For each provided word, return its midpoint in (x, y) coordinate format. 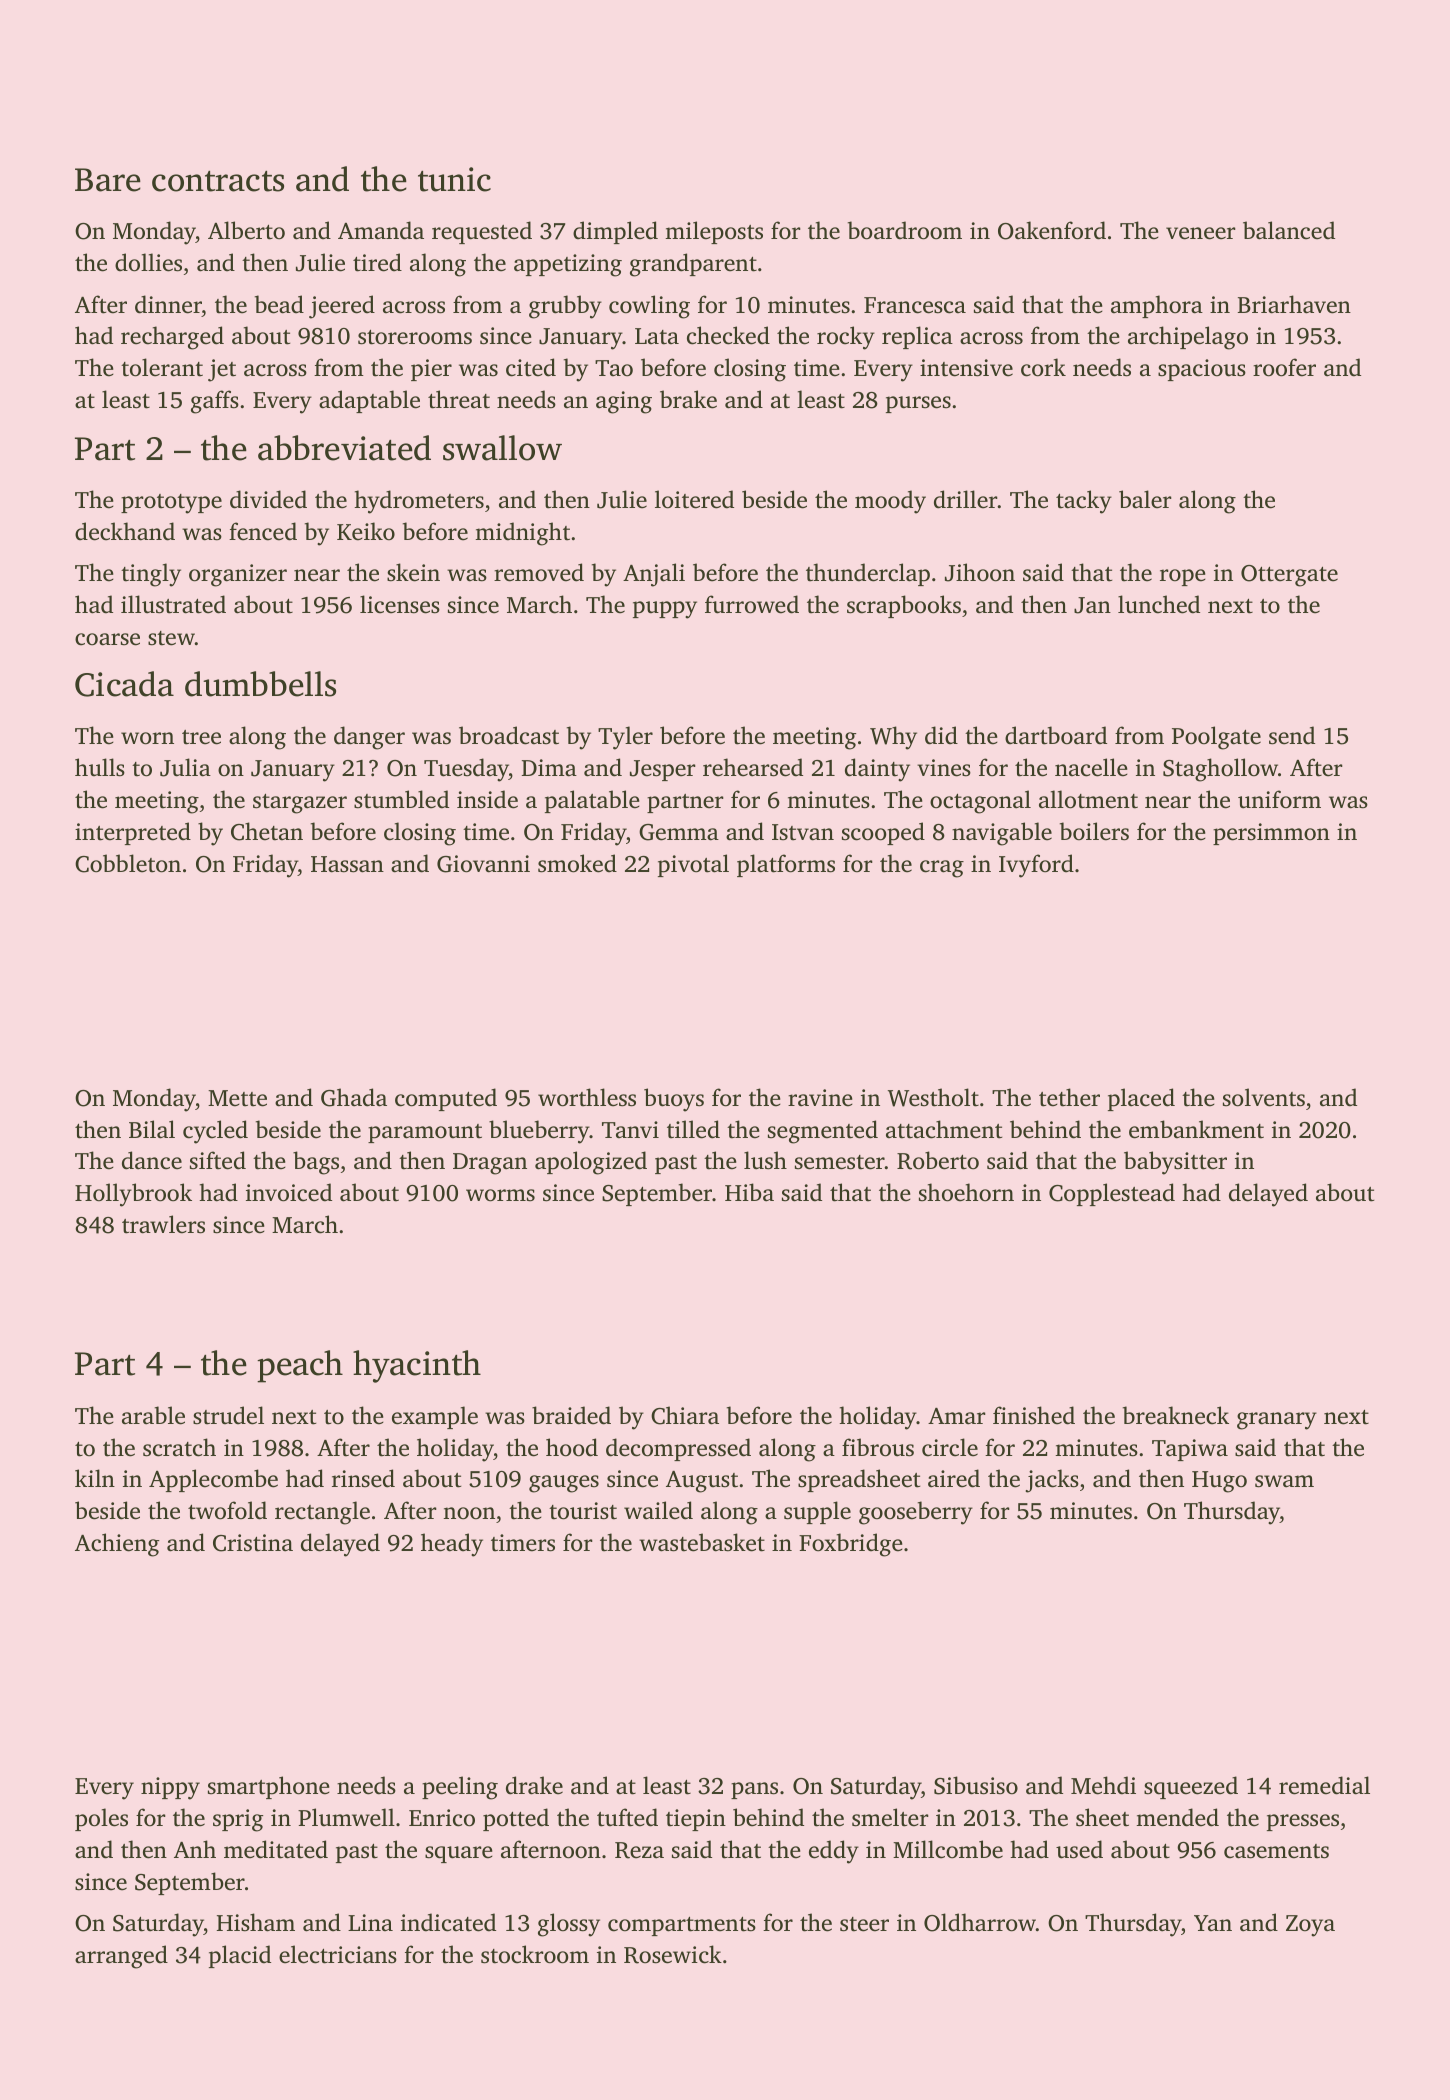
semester (840, 1162)
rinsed (363, 1478)
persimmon (1271, 834)
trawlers (163, 1224)
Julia (185, 767)
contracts (218, 181)
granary (1277, 1421)
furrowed (752, 604)
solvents (1264, 1097)
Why (893, 738)
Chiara (685, 1415)
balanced (1289, 230)
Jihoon (980, 572)
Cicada (124, 684)
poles (101, 1819)
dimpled (615, 232)
